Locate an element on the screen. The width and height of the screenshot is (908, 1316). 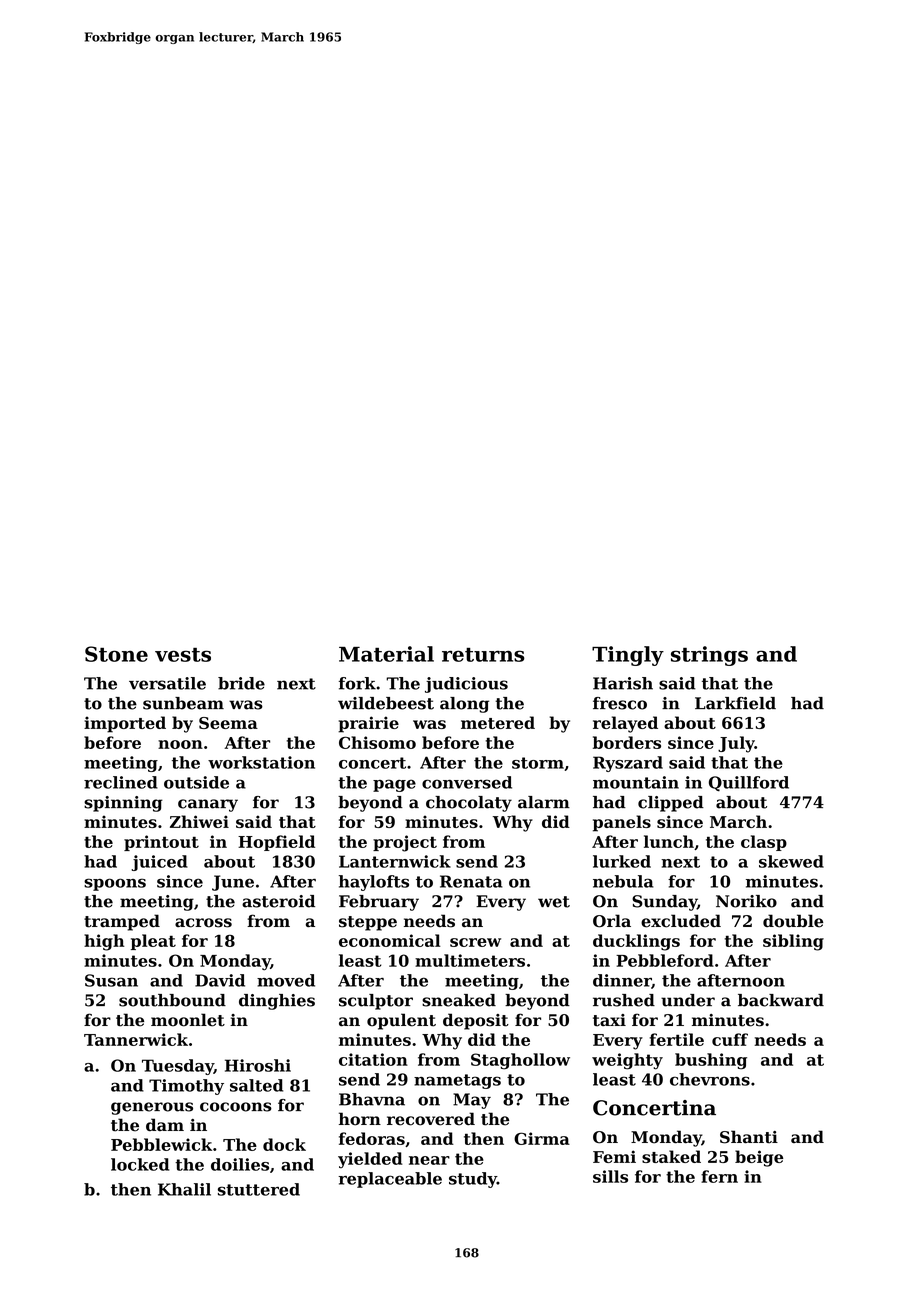
generous is located at coordinates (152, 1108).
